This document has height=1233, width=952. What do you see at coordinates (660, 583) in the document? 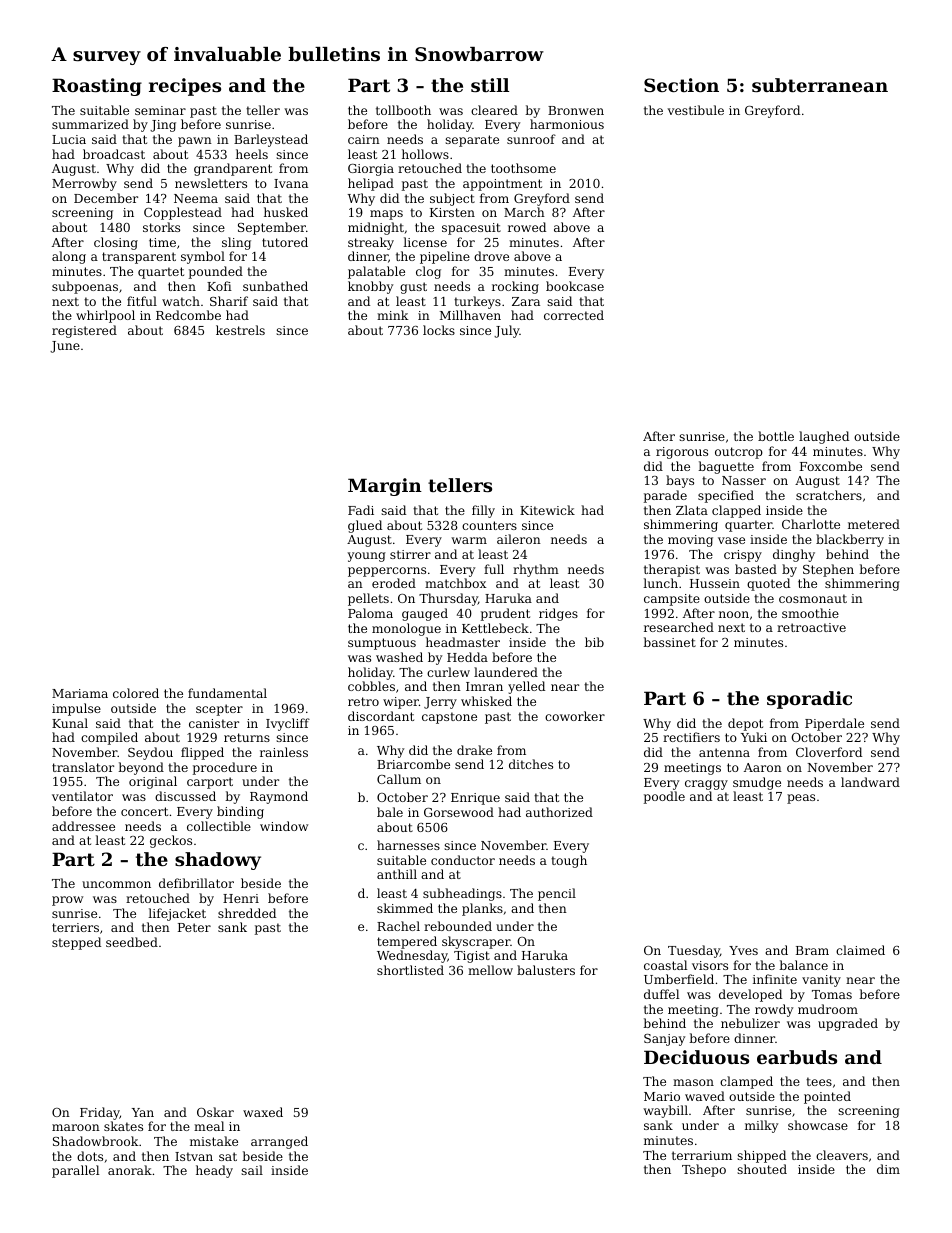
I see `lunch` at bounding box center [660, 583].
